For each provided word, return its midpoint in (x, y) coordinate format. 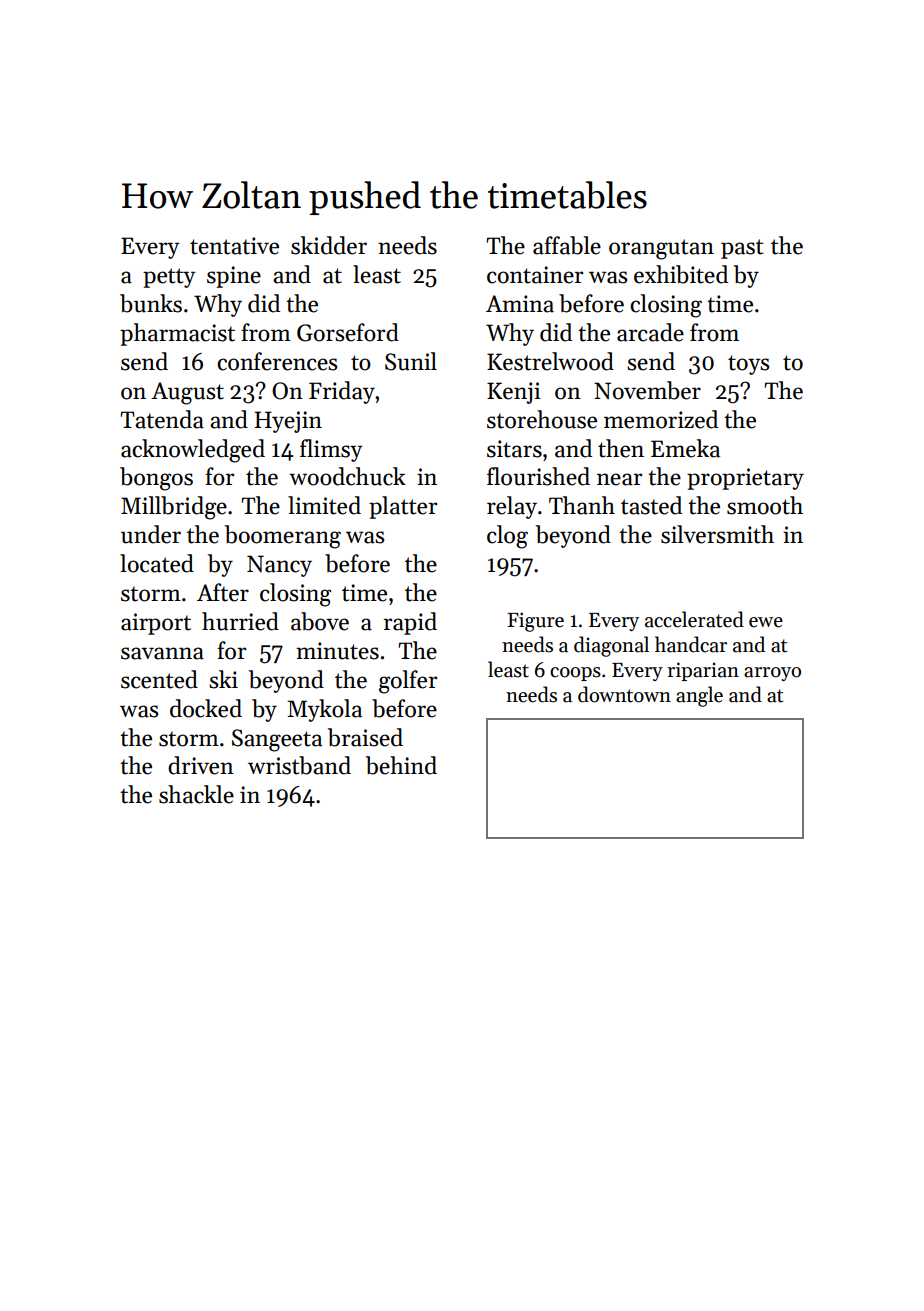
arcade (650, 332)
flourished (538, 476)
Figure (535, 622)
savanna (162, 653)
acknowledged (193, 451)
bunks (151, 303)
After (223, 592)
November (647, 390)
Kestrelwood (550, 361)
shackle (196, 794)
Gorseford (348, 332)
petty (169, 278)
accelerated (694, 619)
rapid (410, 623)
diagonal (611, 646)
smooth (765, 505)
